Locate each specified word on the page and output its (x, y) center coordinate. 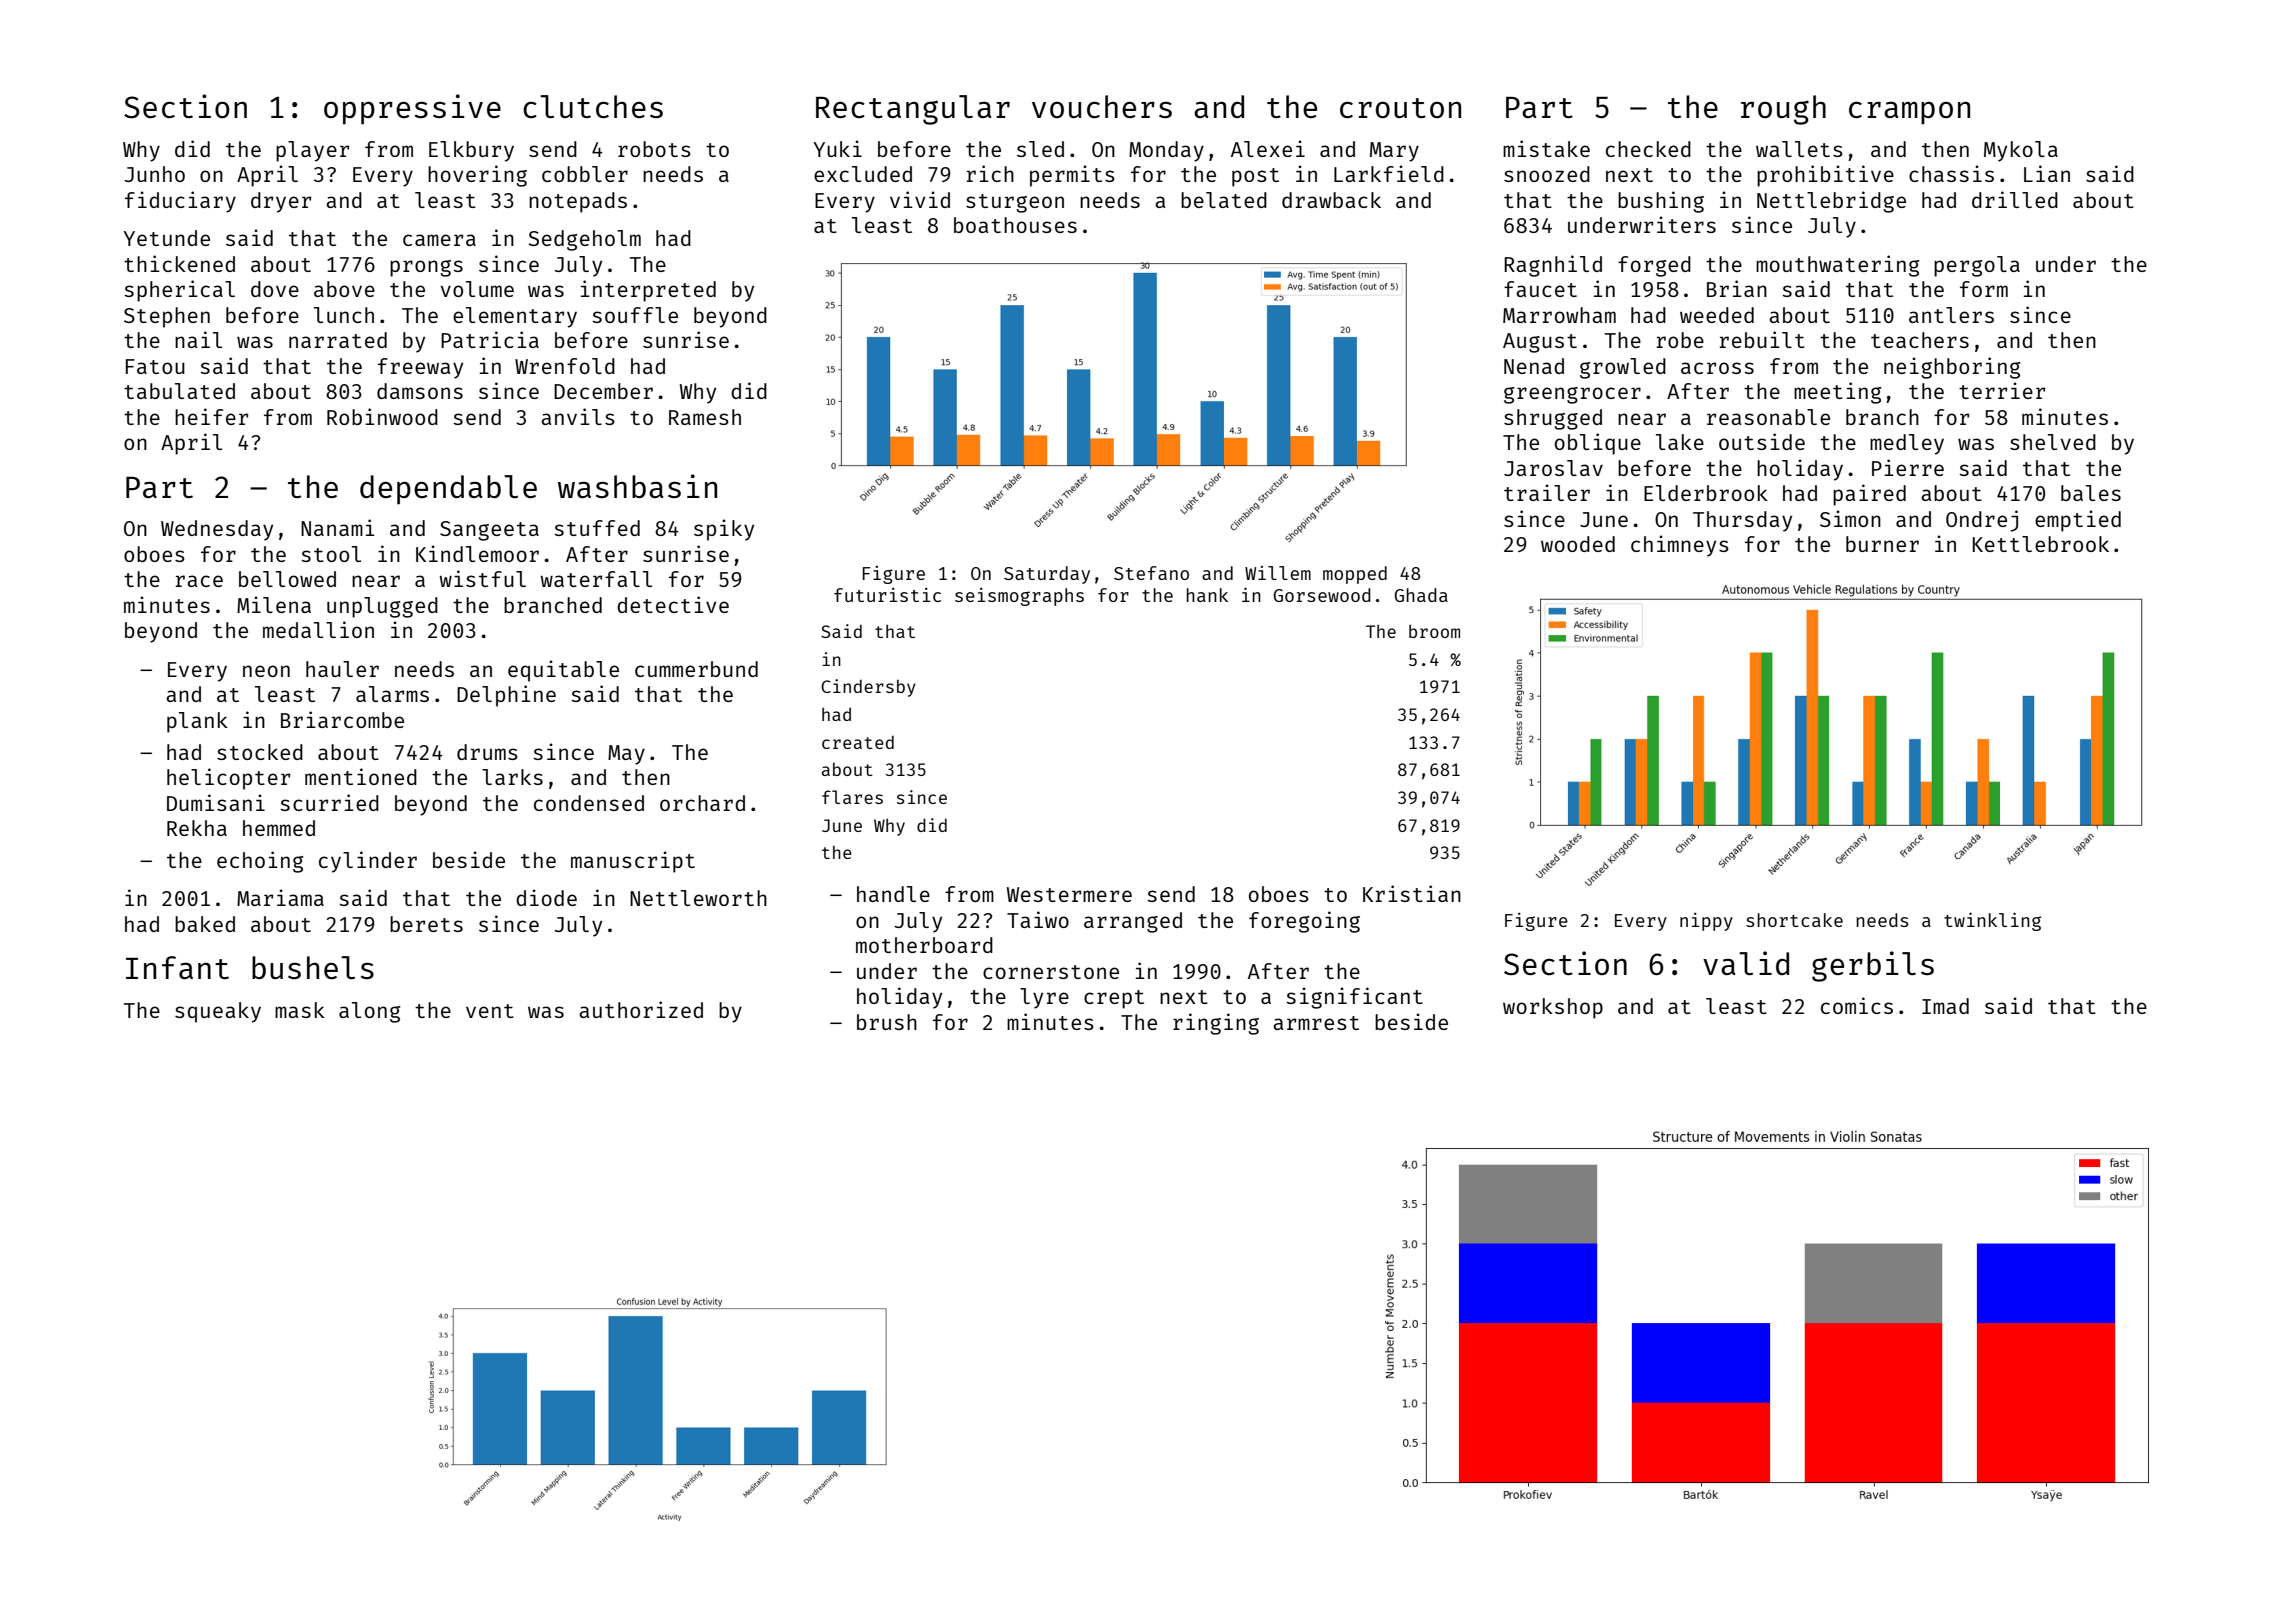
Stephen (167, 317)
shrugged (1553, 419)
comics (1857, 1005)
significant (1354, 998)
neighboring (1952, 368)
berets (426, 924)
